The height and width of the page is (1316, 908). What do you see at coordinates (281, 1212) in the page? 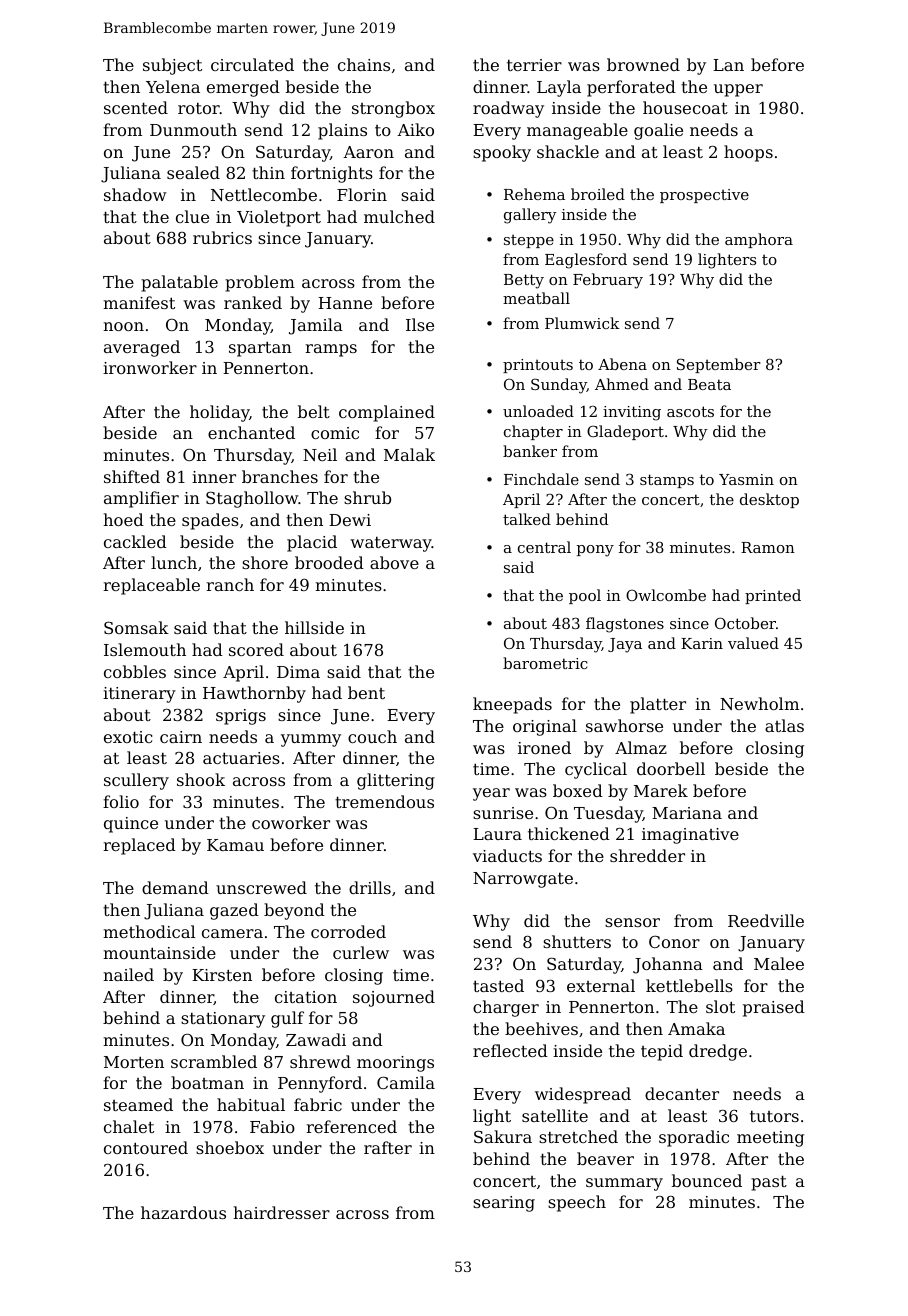
I see `hairdresser` at bounding box center [281, 1212].
